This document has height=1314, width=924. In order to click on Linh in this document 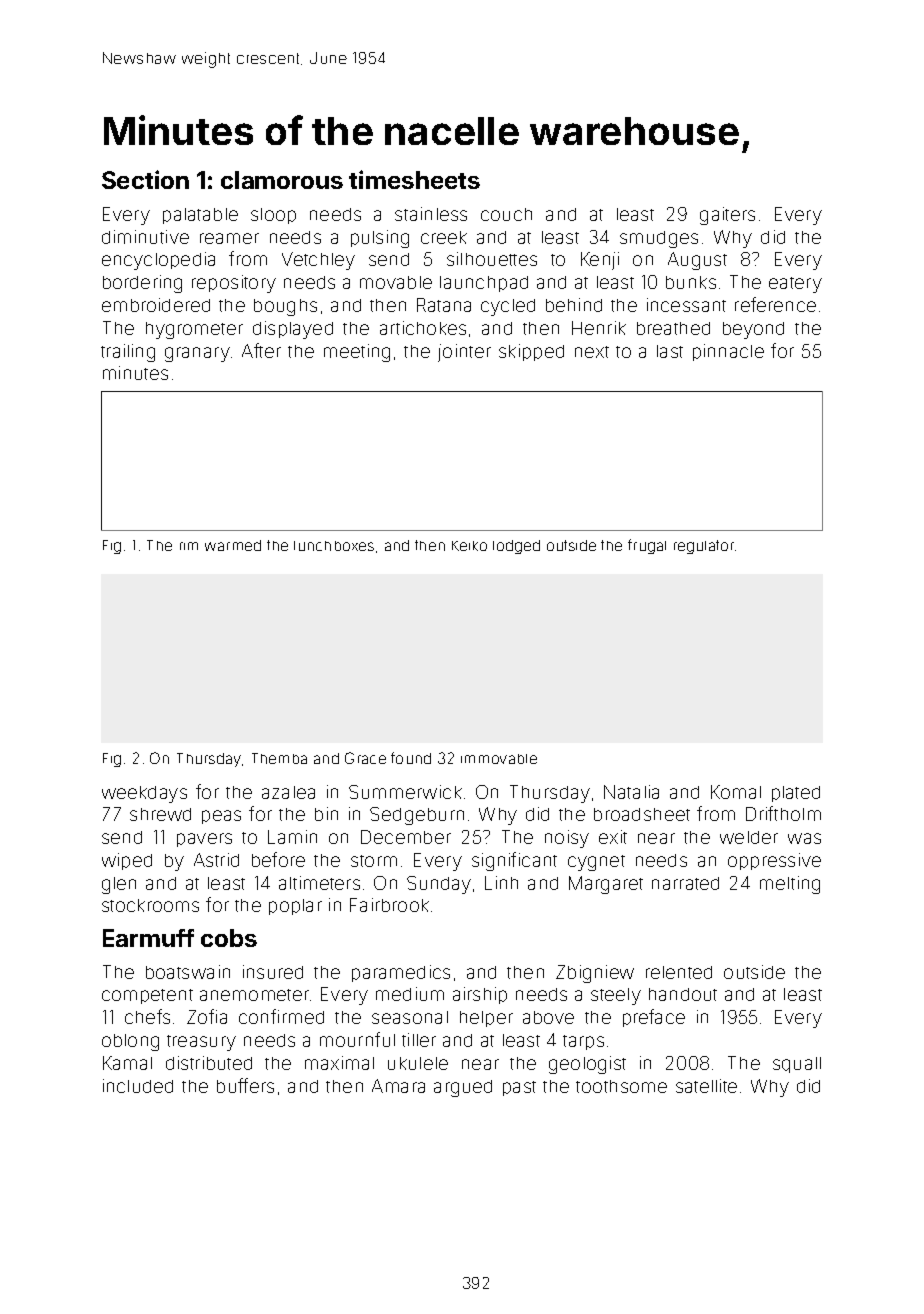, I will do `click(501, 883)`.
